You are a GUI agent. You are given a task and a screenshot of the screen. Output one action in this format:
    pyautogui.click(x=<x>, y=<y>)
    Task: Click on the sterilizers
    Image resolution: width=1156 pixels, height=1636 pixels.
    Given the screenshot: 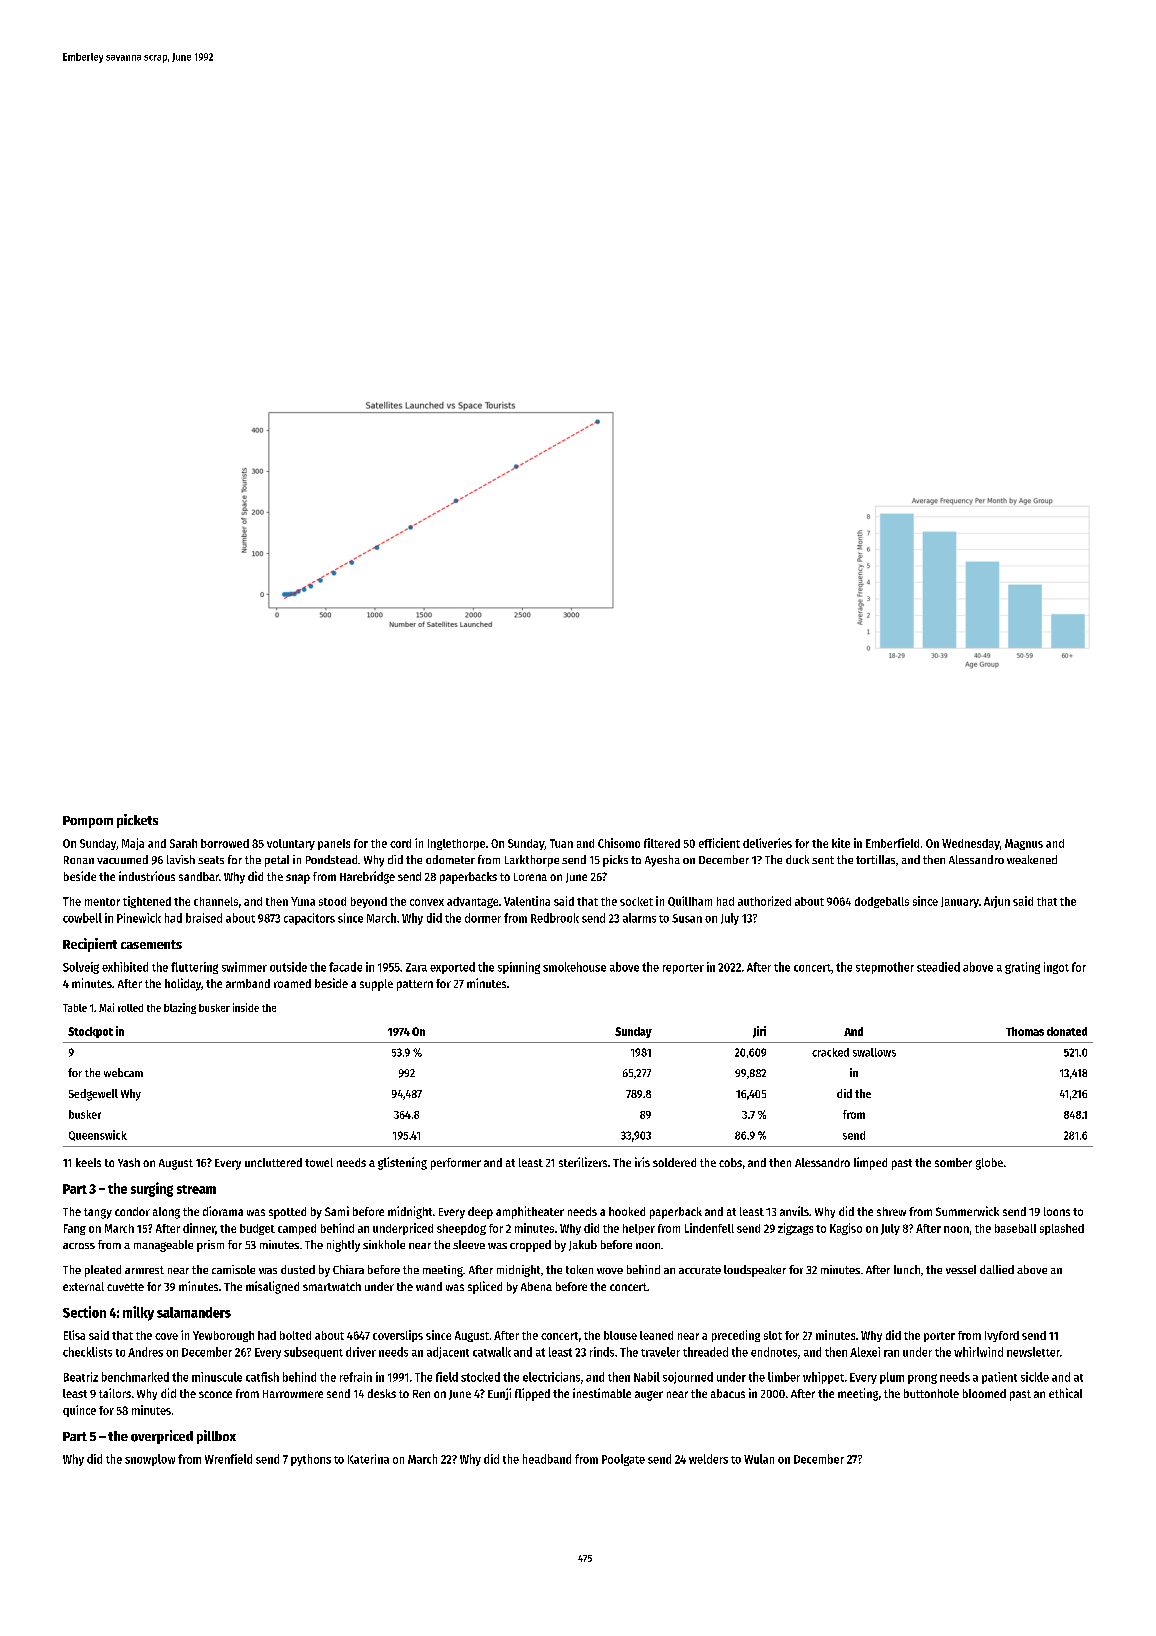 What is the action you would take?
    pyautogui.click(x=583, y=1162)
